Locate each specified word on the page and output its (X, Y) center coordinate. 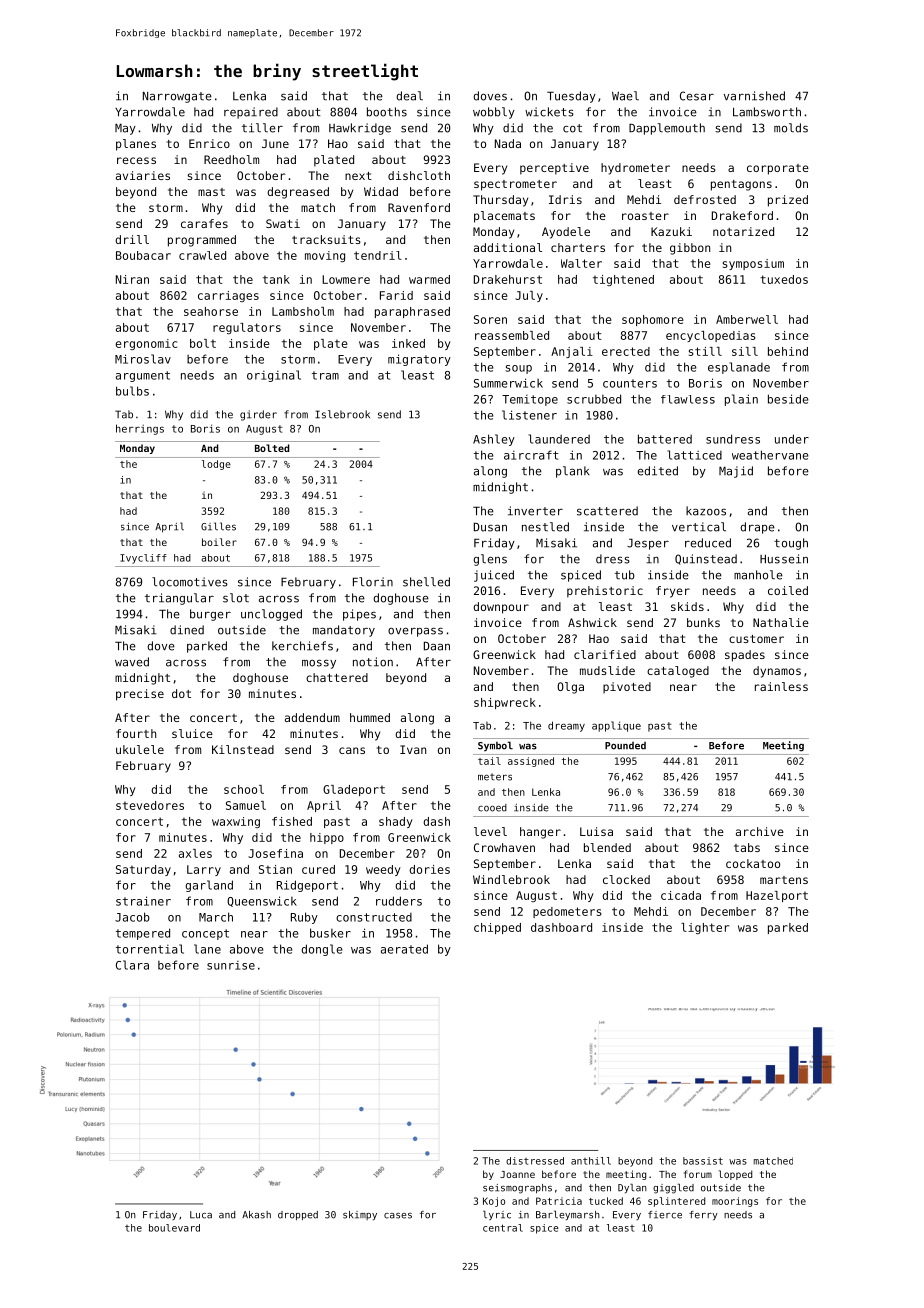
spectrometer (515, 185)
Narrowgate (177, 97)
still (705, 351)
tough (791, 544)
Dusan (490, 527)
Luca (201, 1215)
